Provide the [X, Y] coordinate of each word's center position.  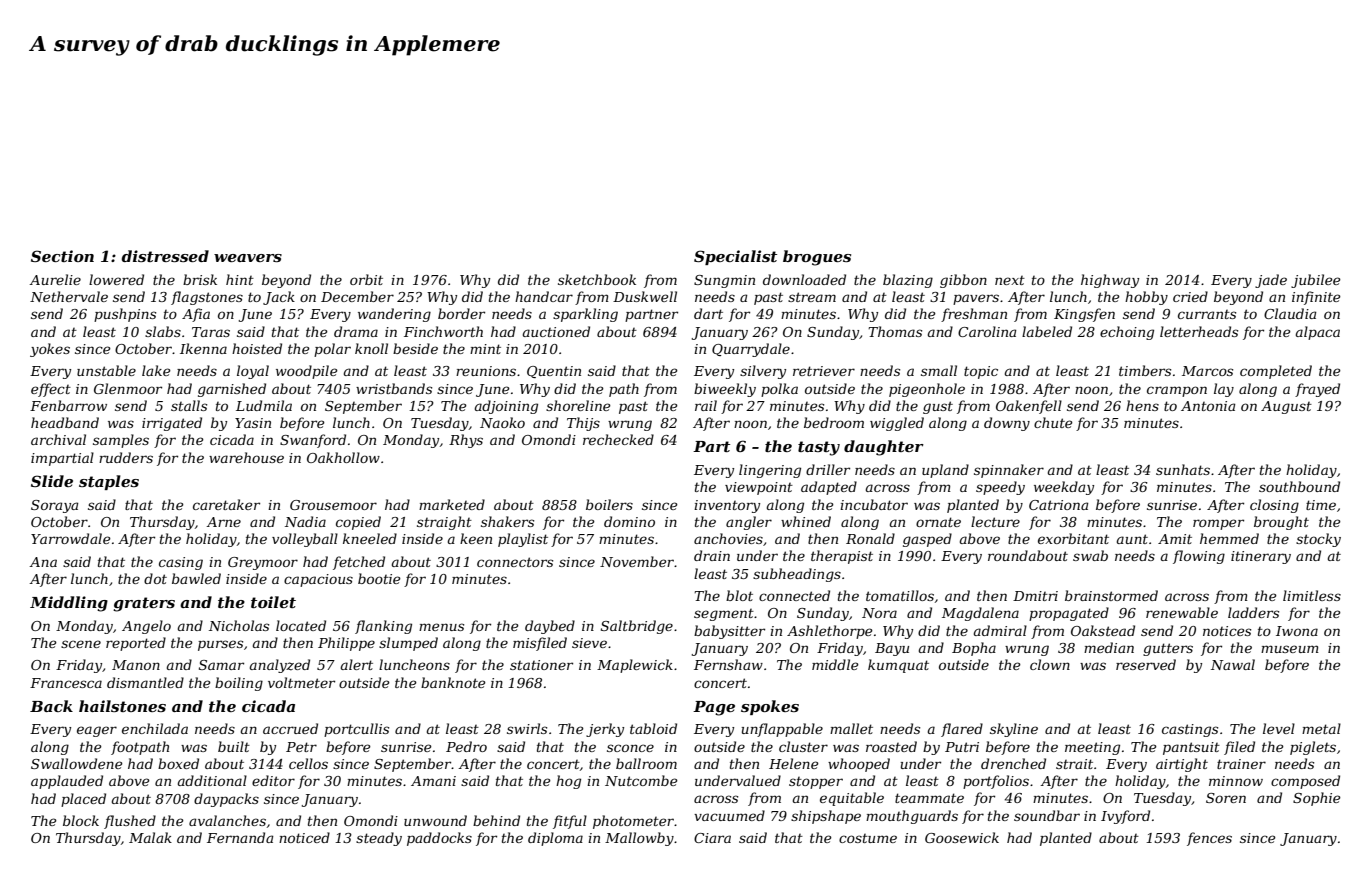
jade [1271, 281]
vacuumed [729, 815]
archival [58, 439]
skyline [1014, 730]
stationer [541, 665]
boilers [609, 504]
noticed [304, 837]
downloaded [804, 279]
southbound [1299, 486]
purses [220, 645]
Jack [279, 298]
